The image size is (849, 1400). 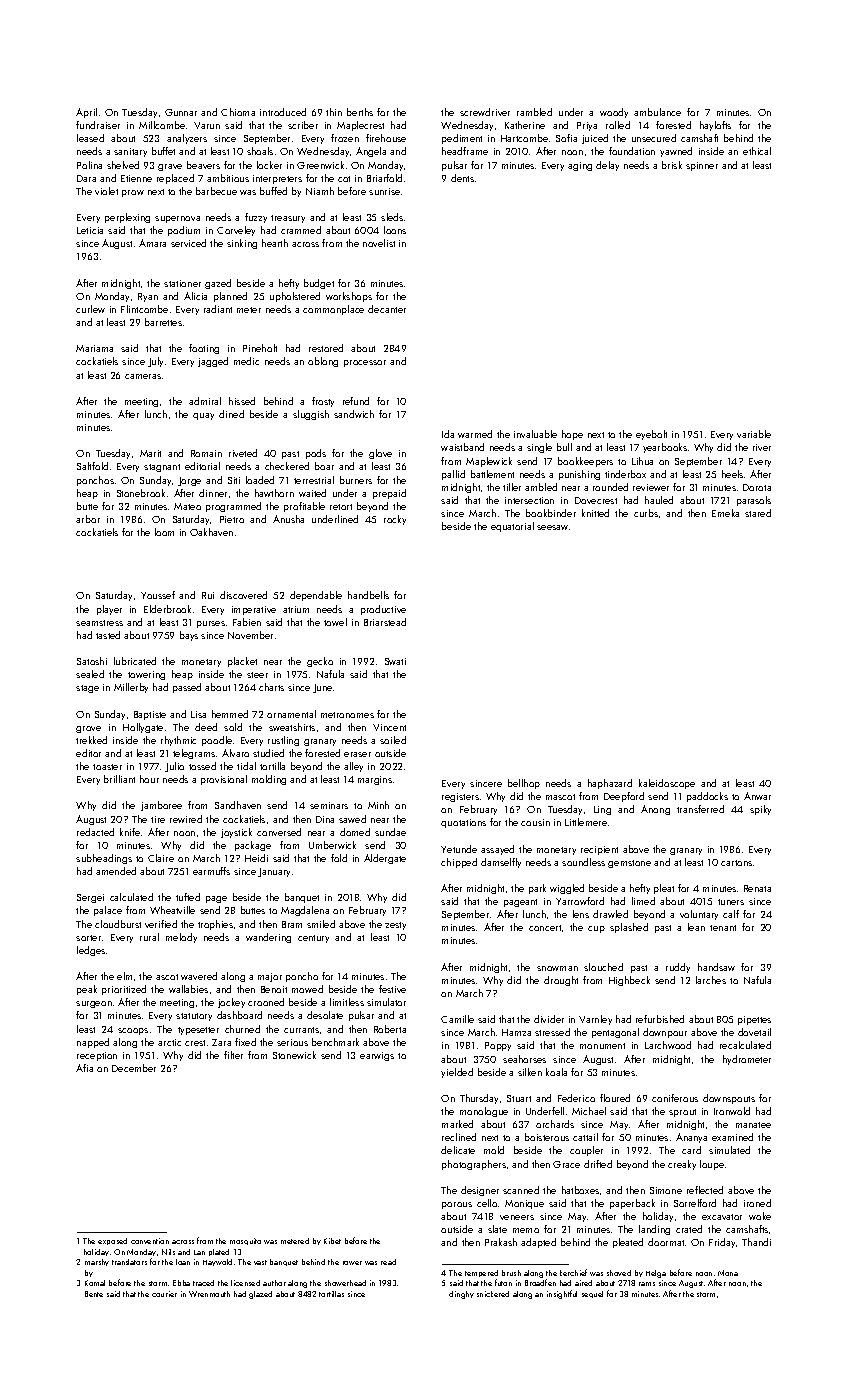 What do you see at coordinates (646, 513) in the screenshot?
I see `curbs` at bounding box center [646, 513].
